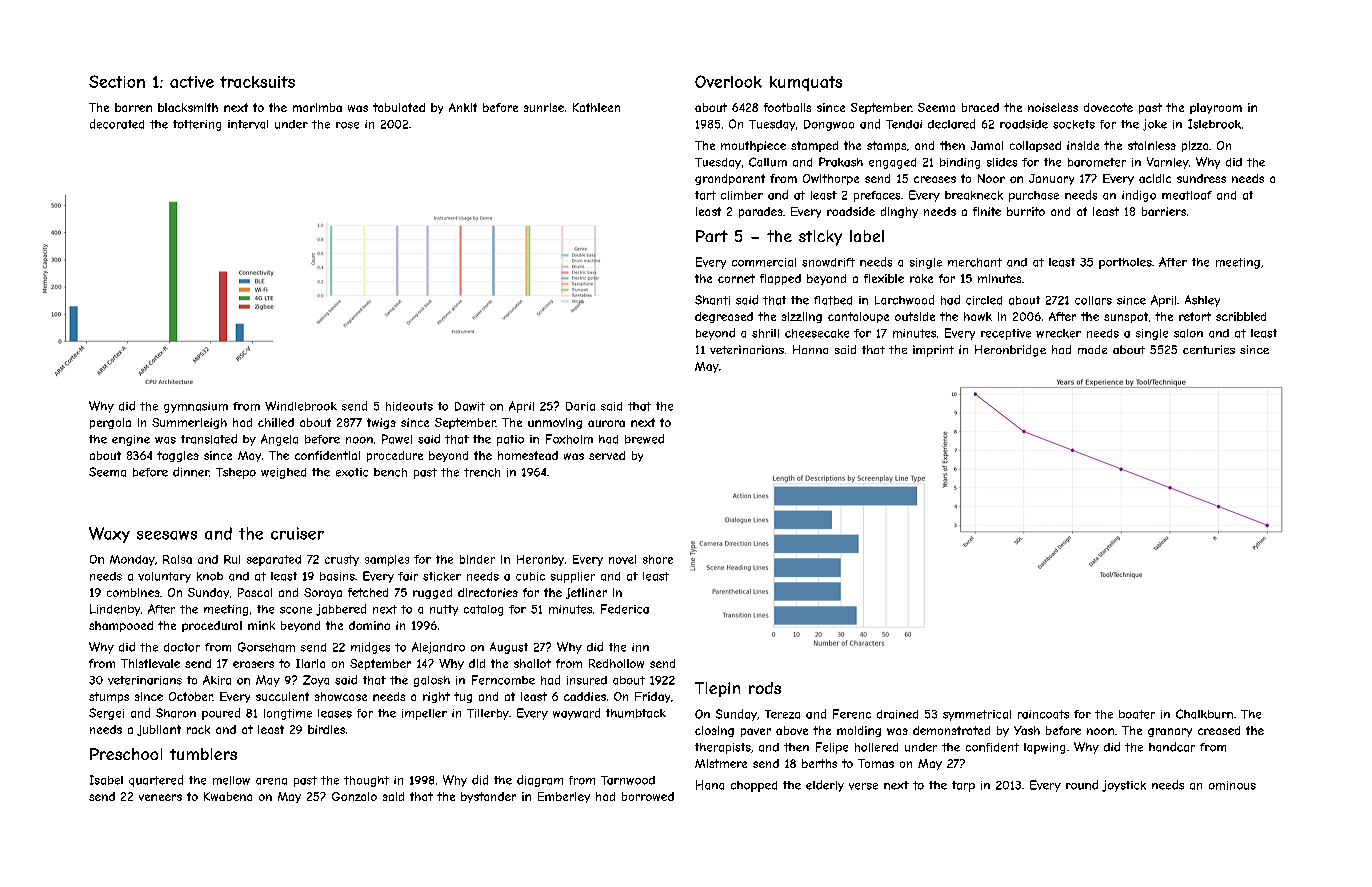 Image resolution: width=1372 pixels, height=887 pixels. What do you see at coordinates (399, 107) in the screenshot?
I see `tabulated` at bounding box center [399, 107].
